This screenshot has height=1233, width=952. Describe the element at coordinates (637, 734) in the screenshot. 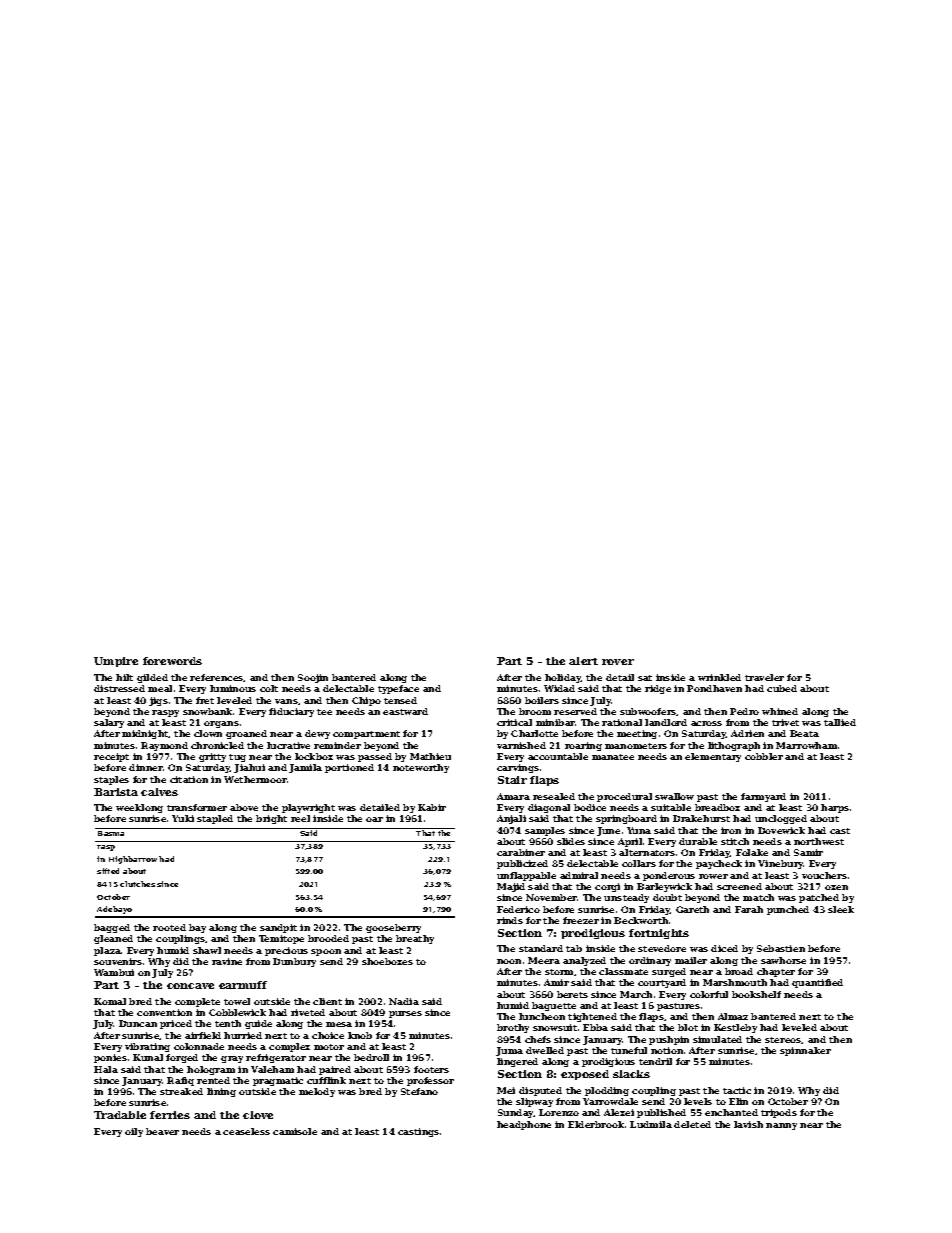

I see `meeting` at that location.
